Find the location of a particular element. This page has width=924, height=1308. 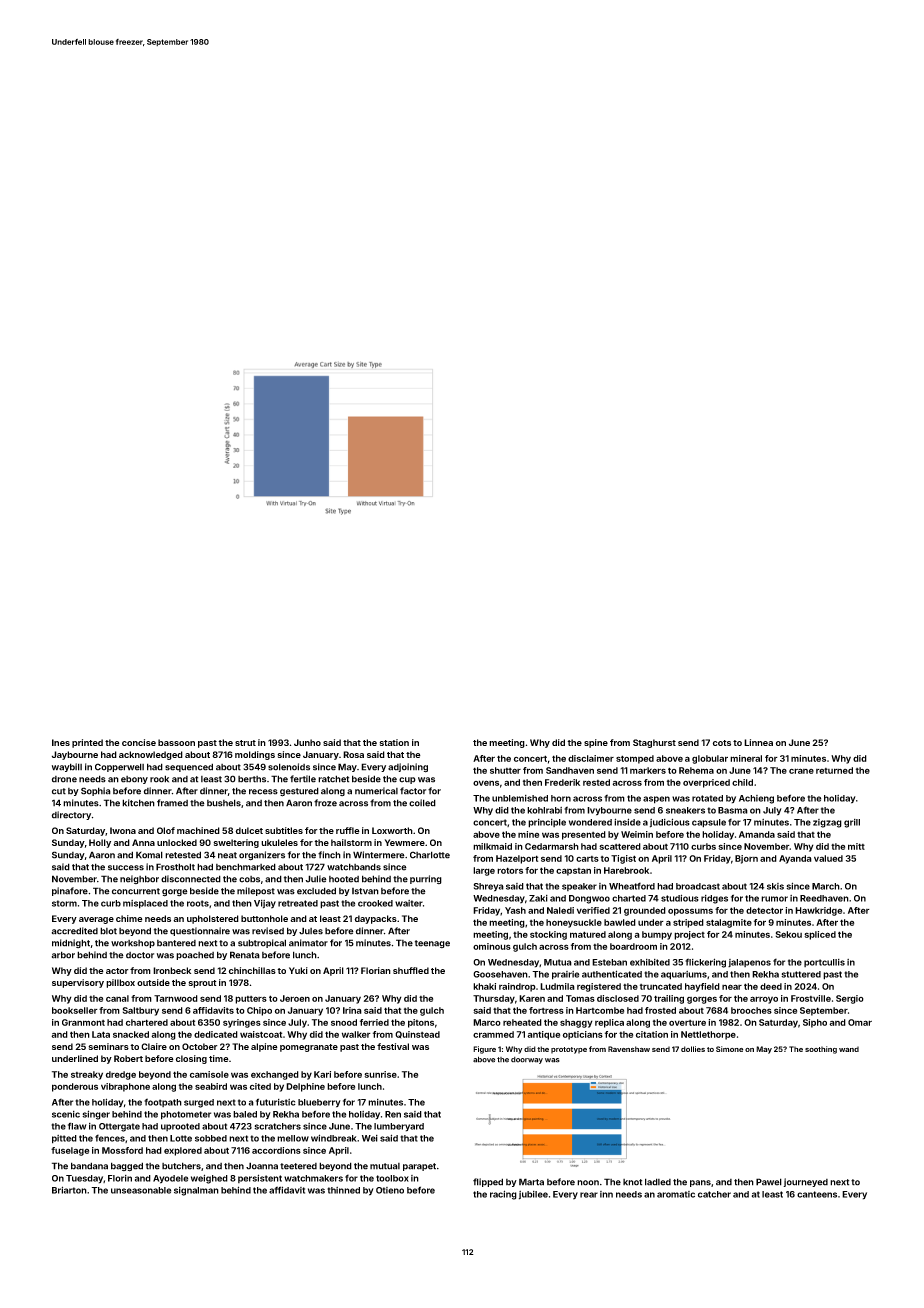

bassoon is located at coordinates (176, 742).
